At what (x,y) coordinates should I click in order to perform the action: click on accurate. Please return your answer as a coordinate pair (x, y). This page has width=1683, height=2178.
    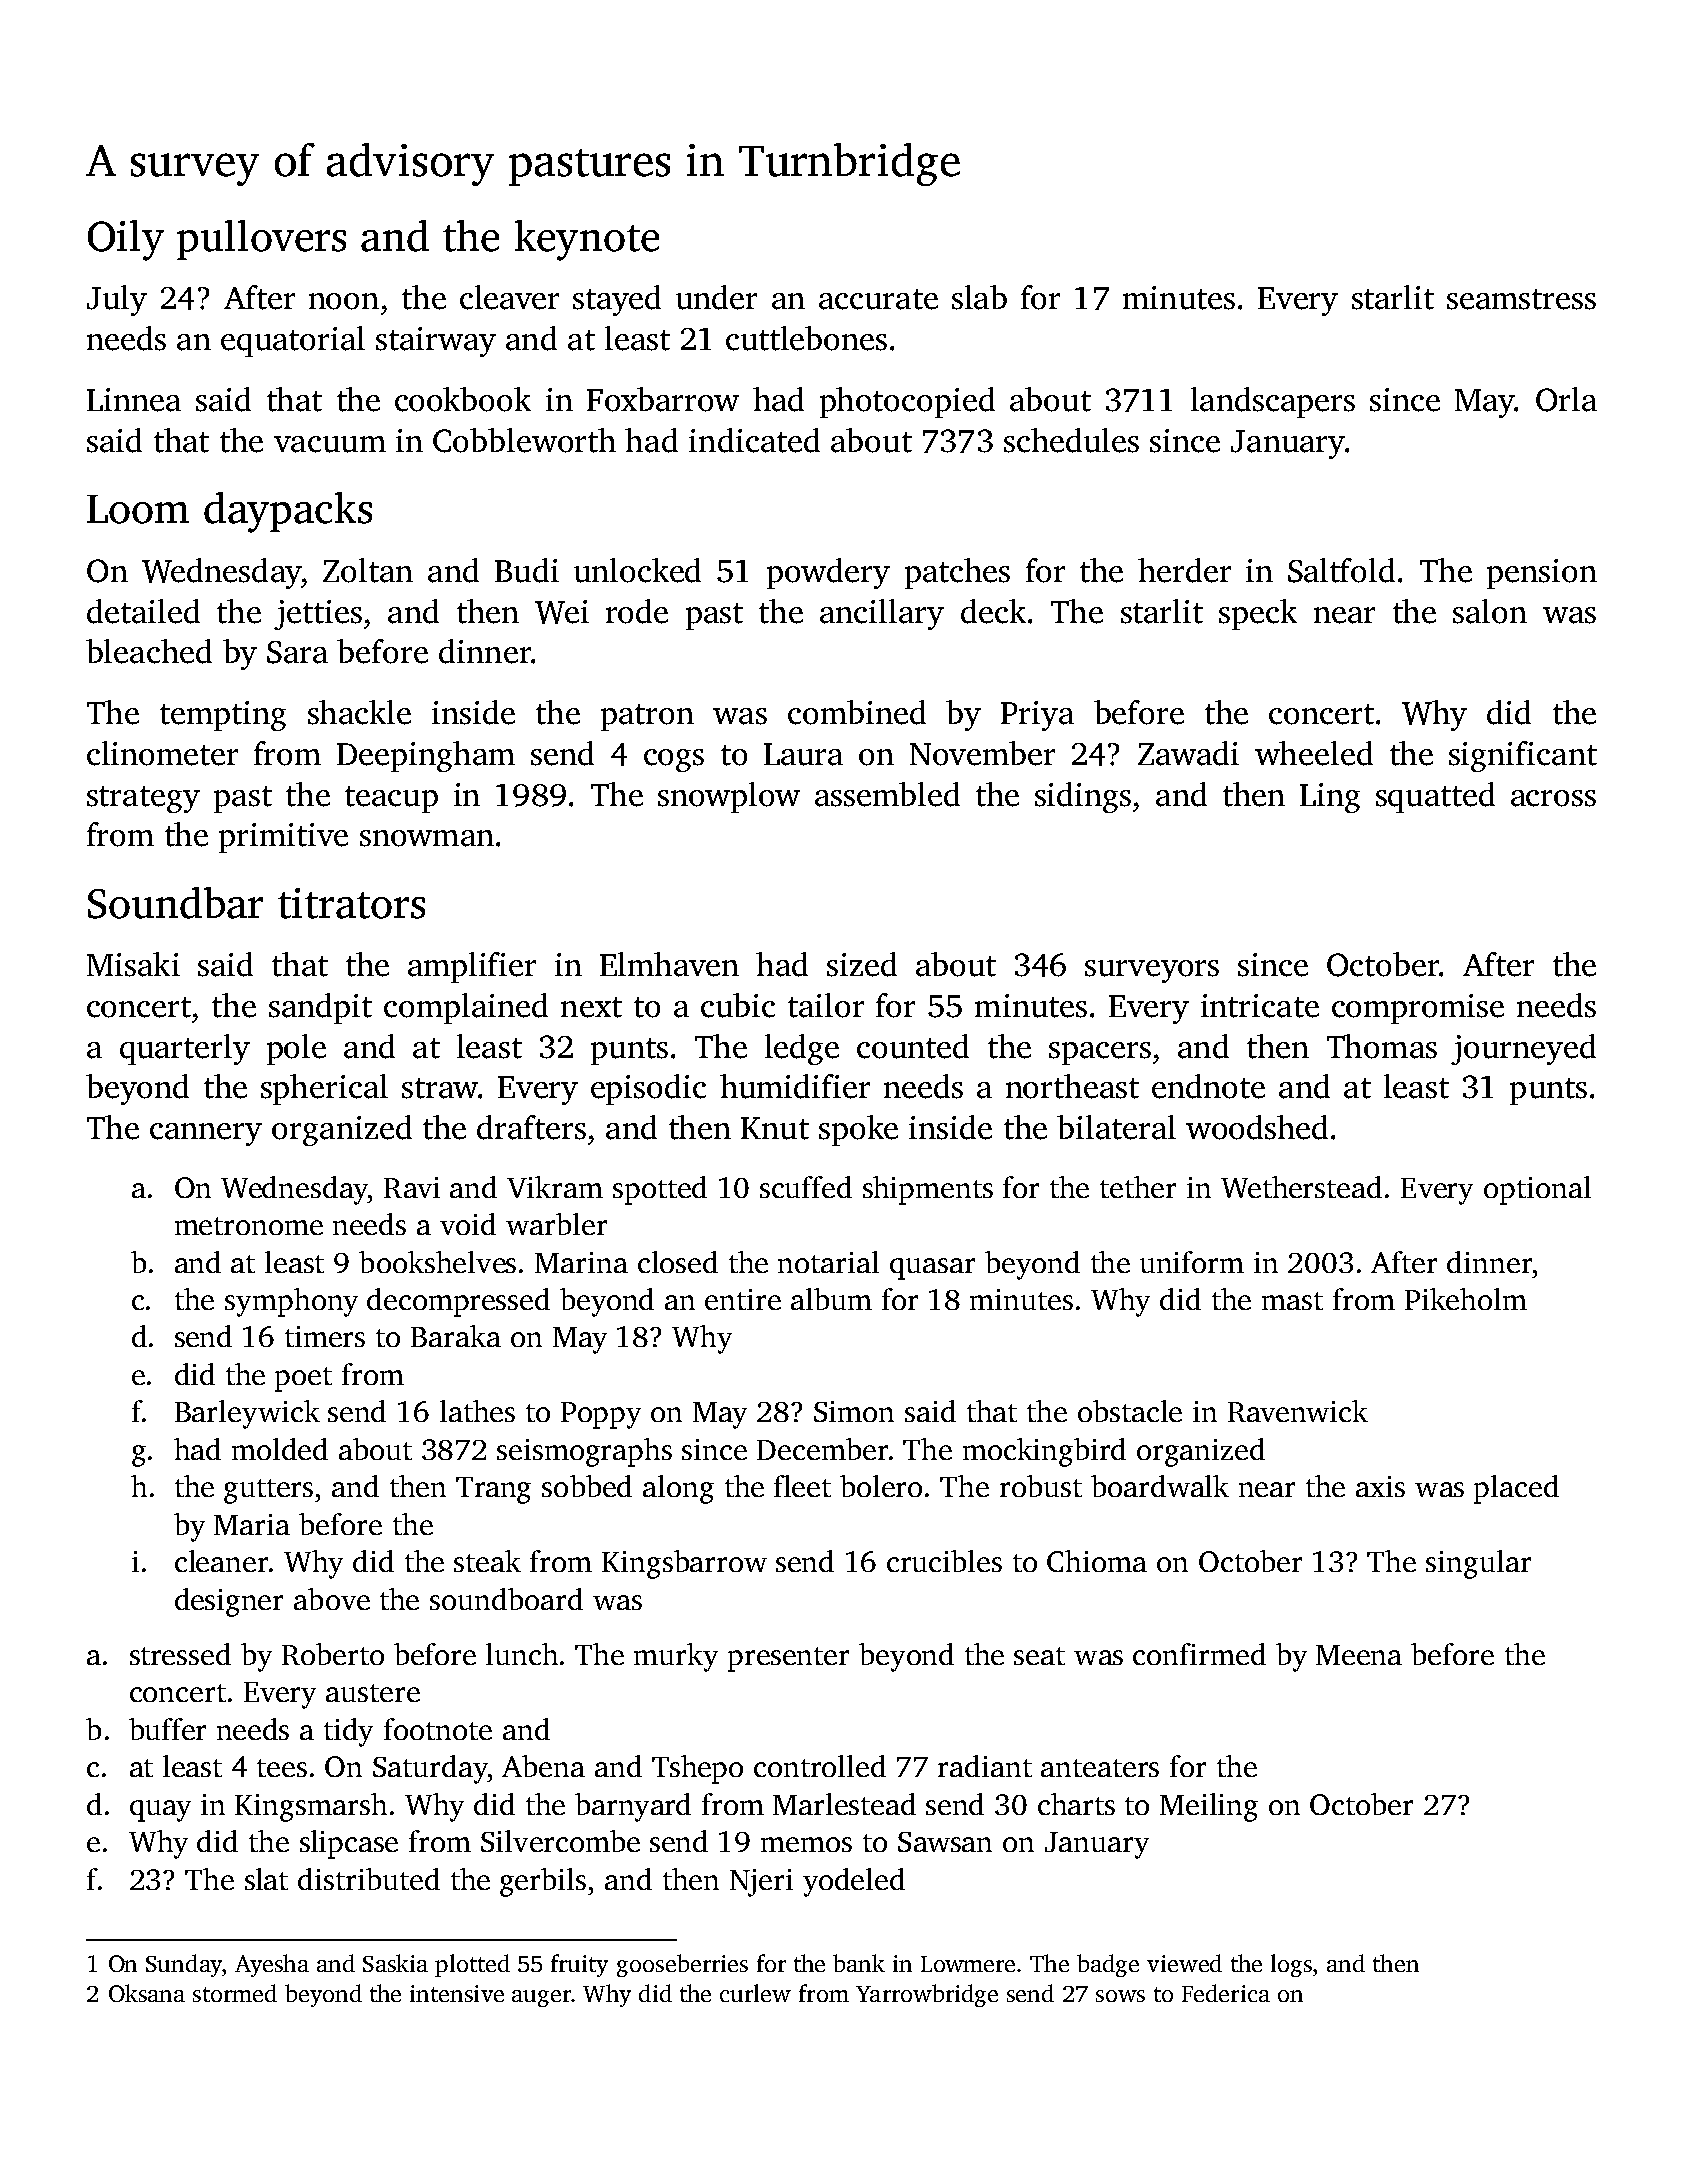
    Looking at the image, I should click on (878, 299).
